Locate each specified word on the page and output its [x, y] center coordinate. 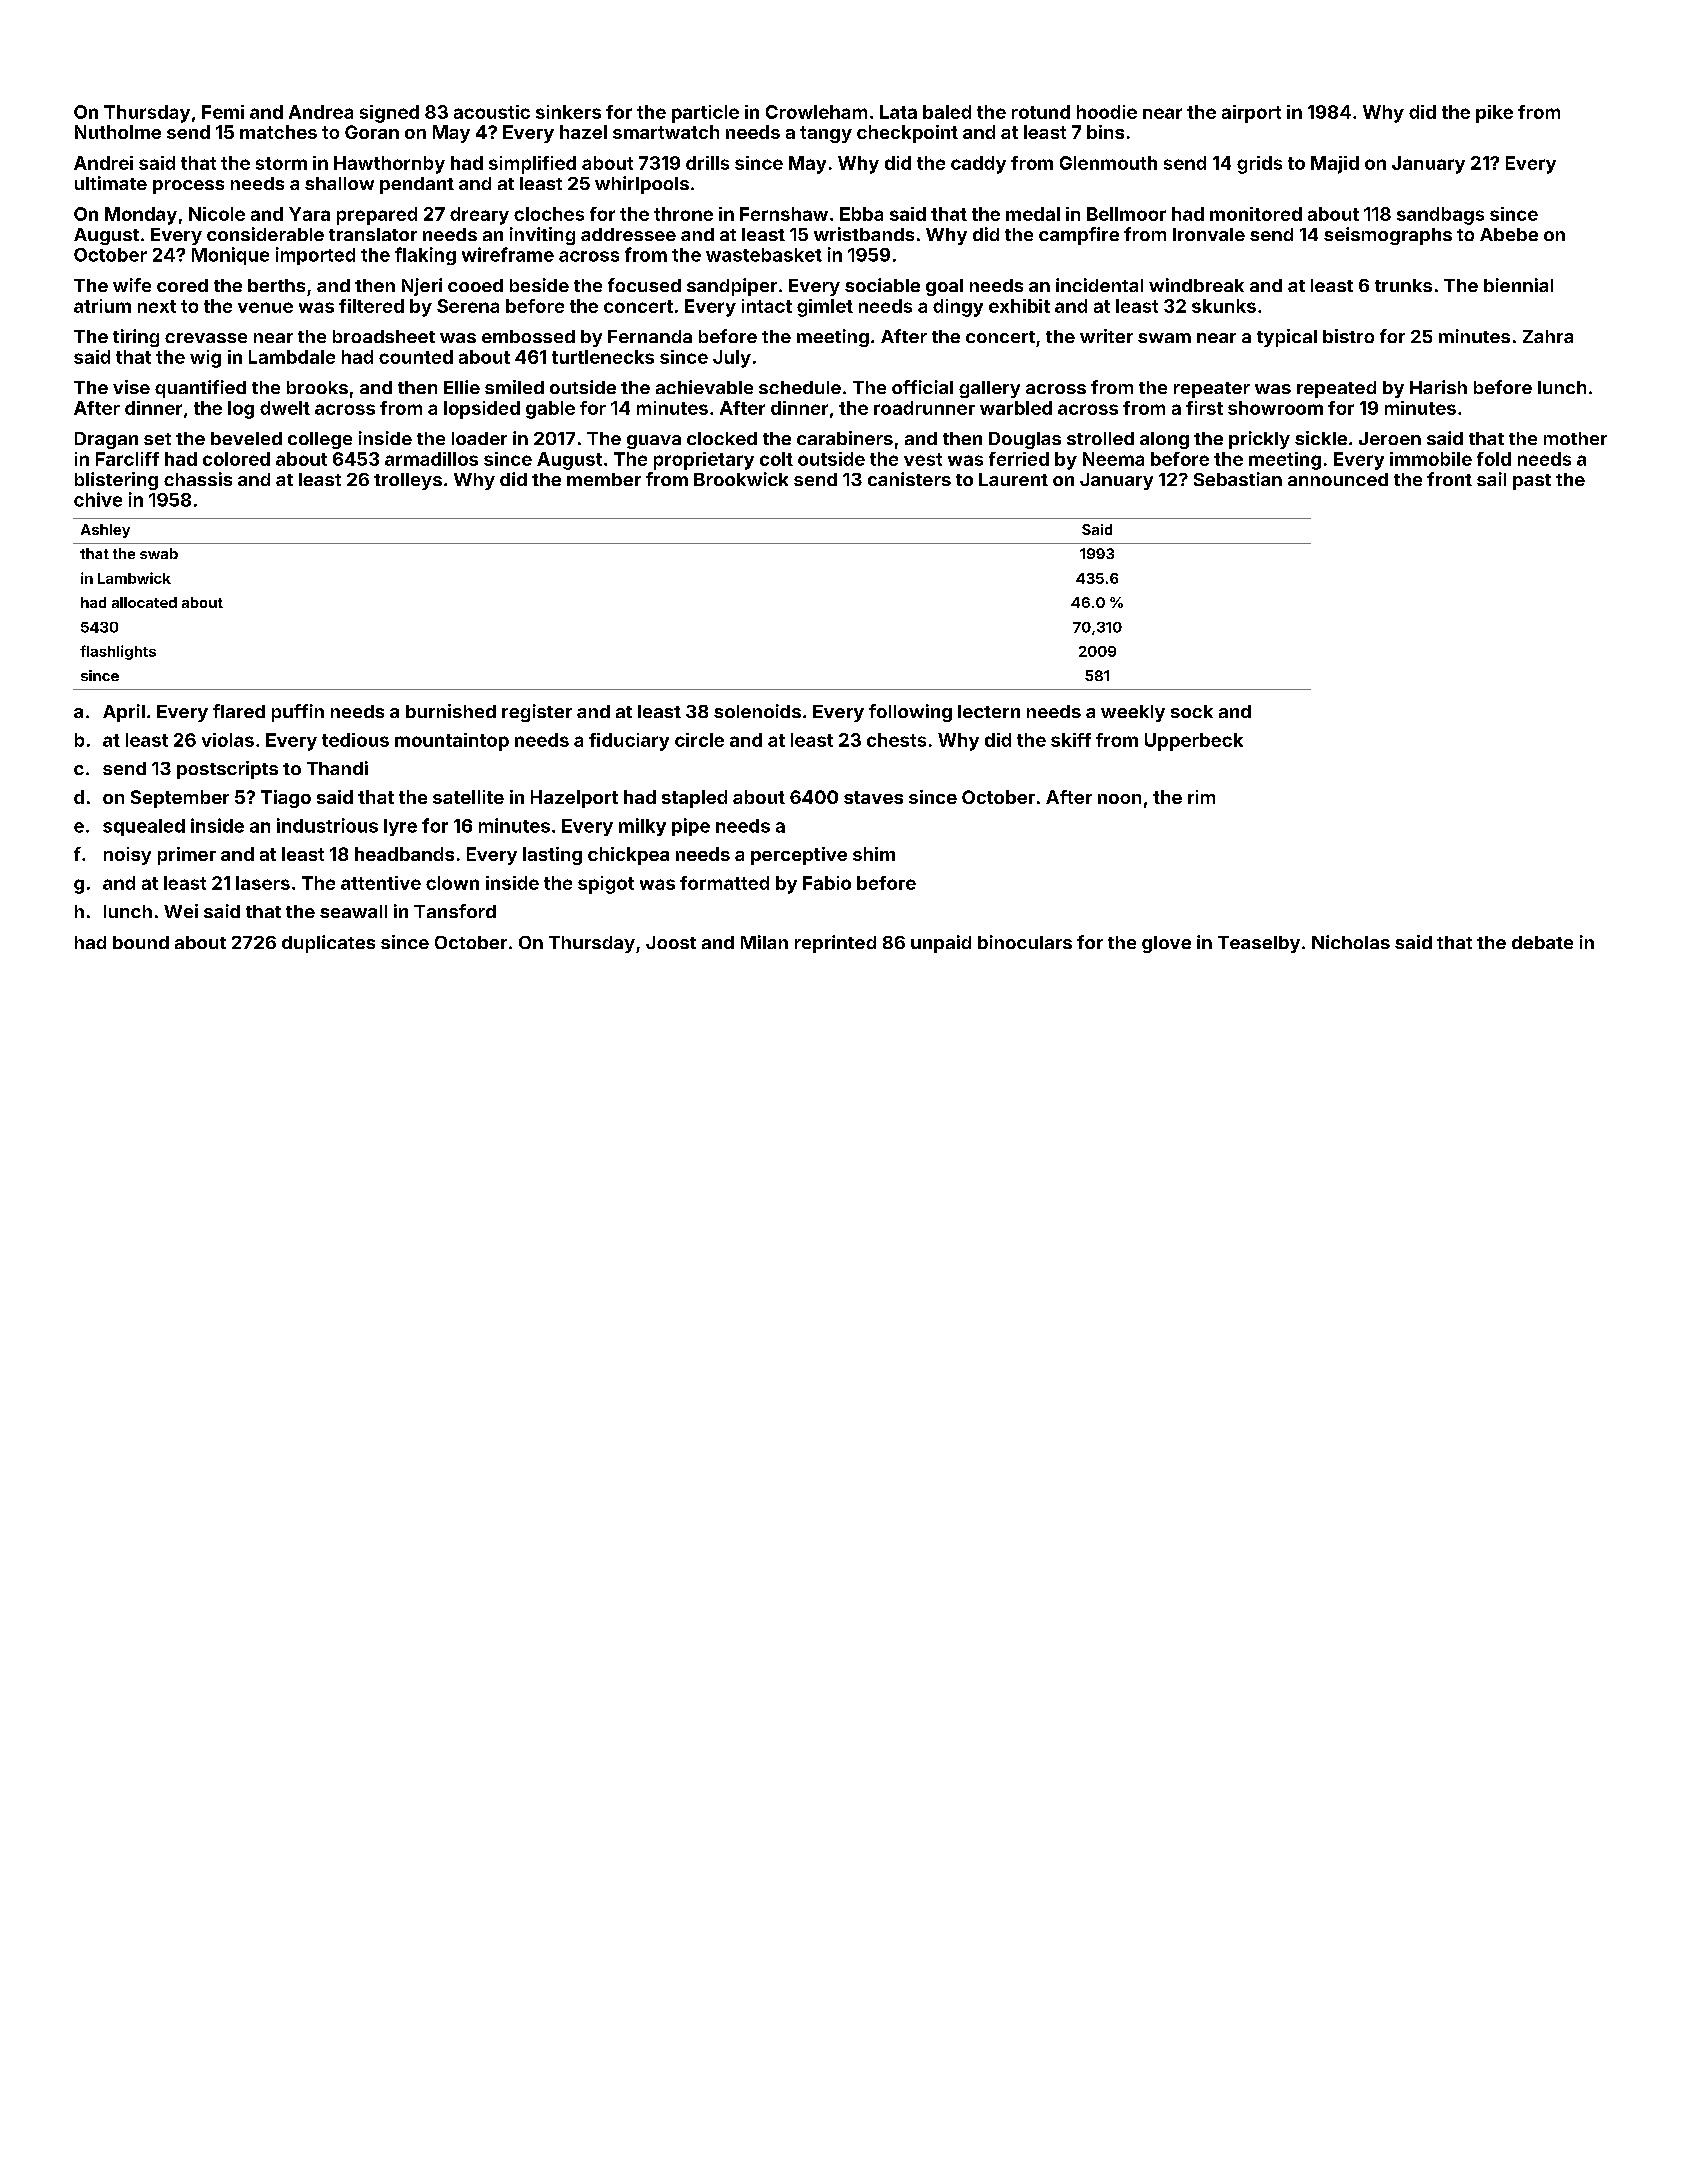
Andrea [321, 112]
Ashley [105, 531]
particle [705, 114]
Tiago [286, 799]
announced [1338, 479]
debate [1542, 942]
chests [896, 740]
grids [1259, 165]
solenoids [757, 711]
